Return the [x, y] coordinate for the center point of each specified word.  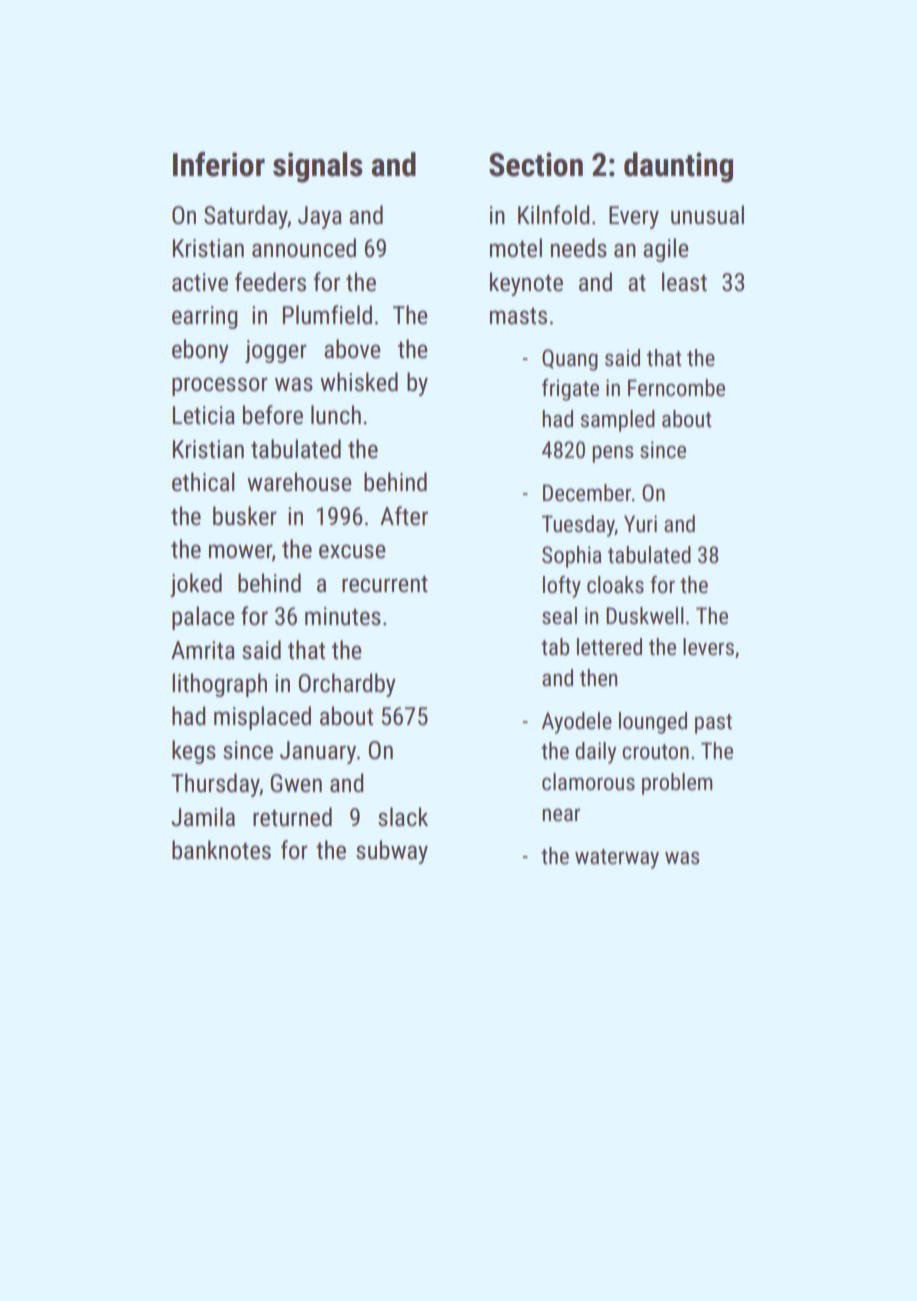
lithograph [219, 685]
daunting [678, 167]
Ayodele [577, 723]
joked [196, 585]
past [713, 724]
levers [708, 647]
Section [536, 164]
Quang [570, 360]
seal [559, 616]
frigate [570, 390]
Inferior [219, 164]
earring [205, 317]
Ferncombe [676, 388]
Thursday [215, 785]
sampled [618, 421]
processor [220, 386]
